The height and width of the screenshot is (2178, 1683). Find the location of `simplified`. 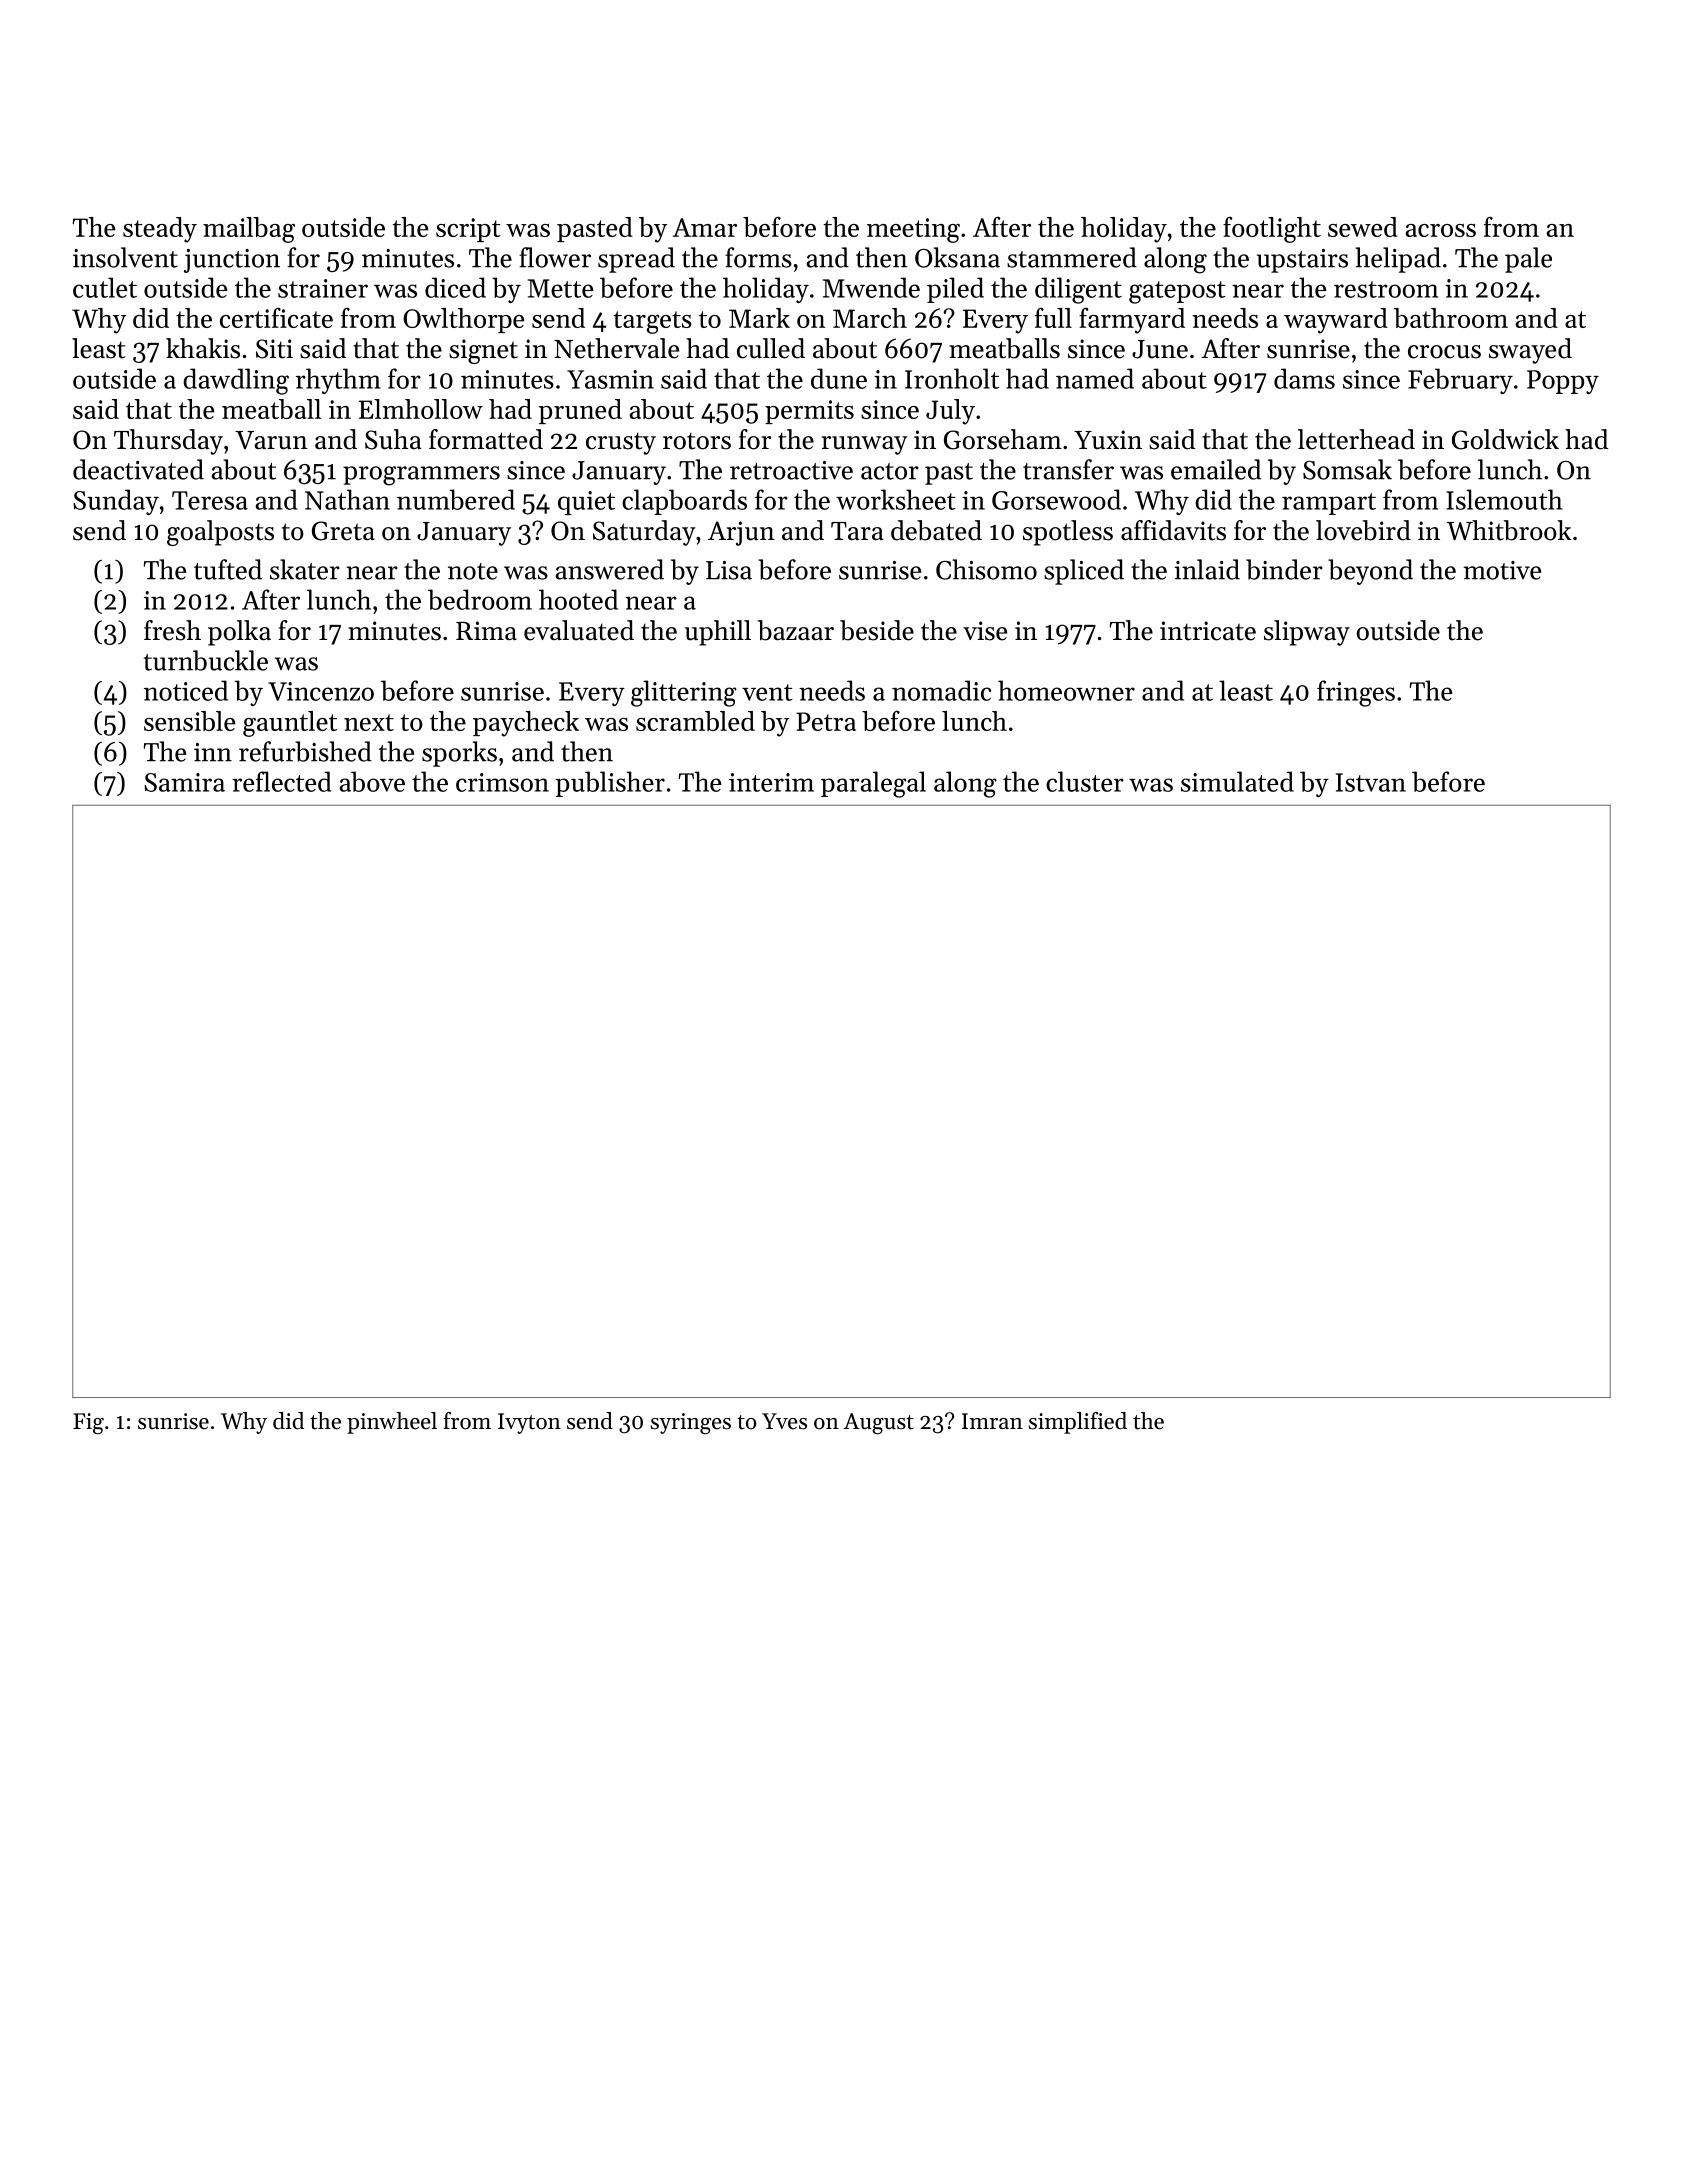

simplified is located at coordinates (1078, 1423).
